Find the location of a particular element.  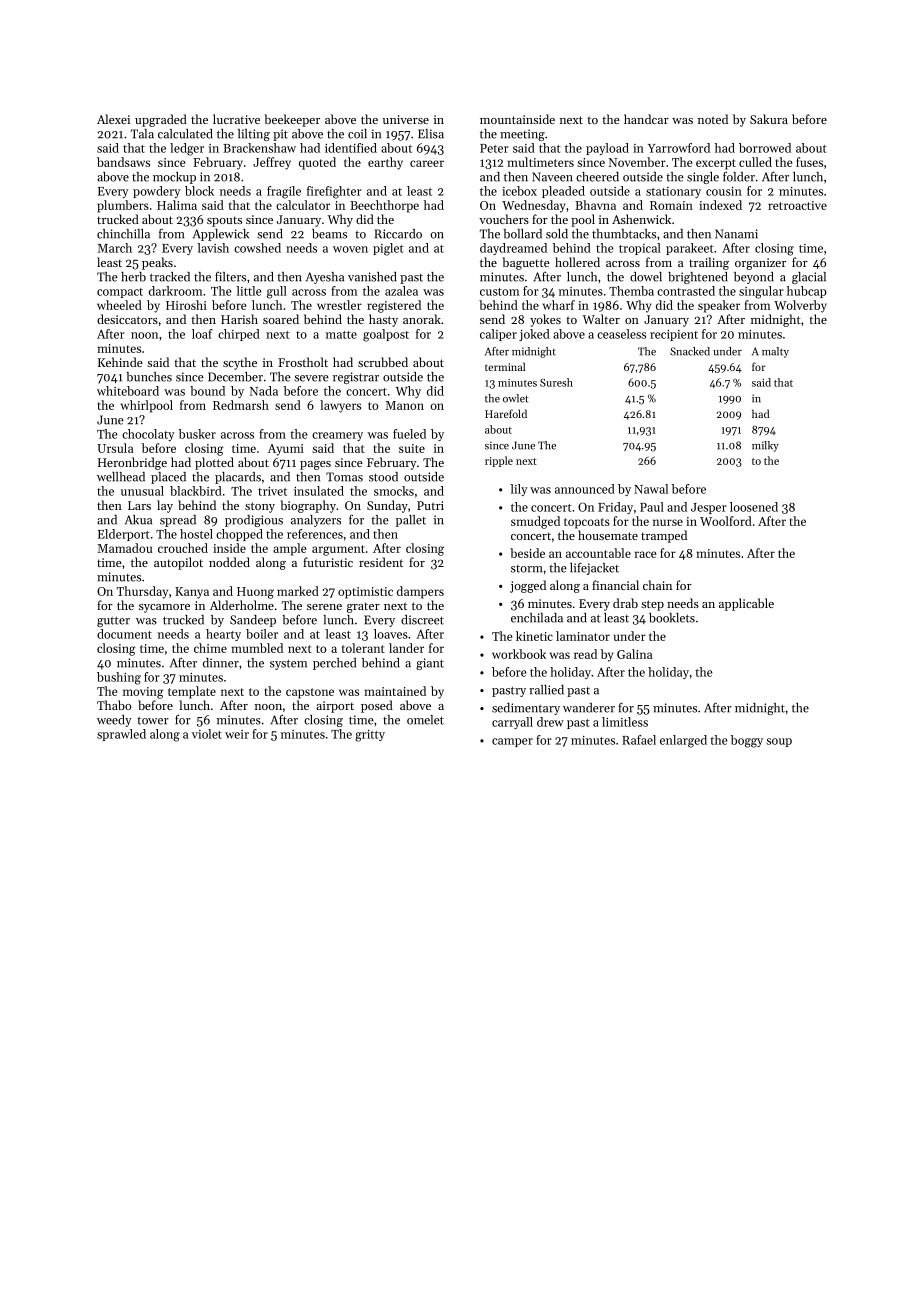

whiteboard is located at coordinates (128, 391).
